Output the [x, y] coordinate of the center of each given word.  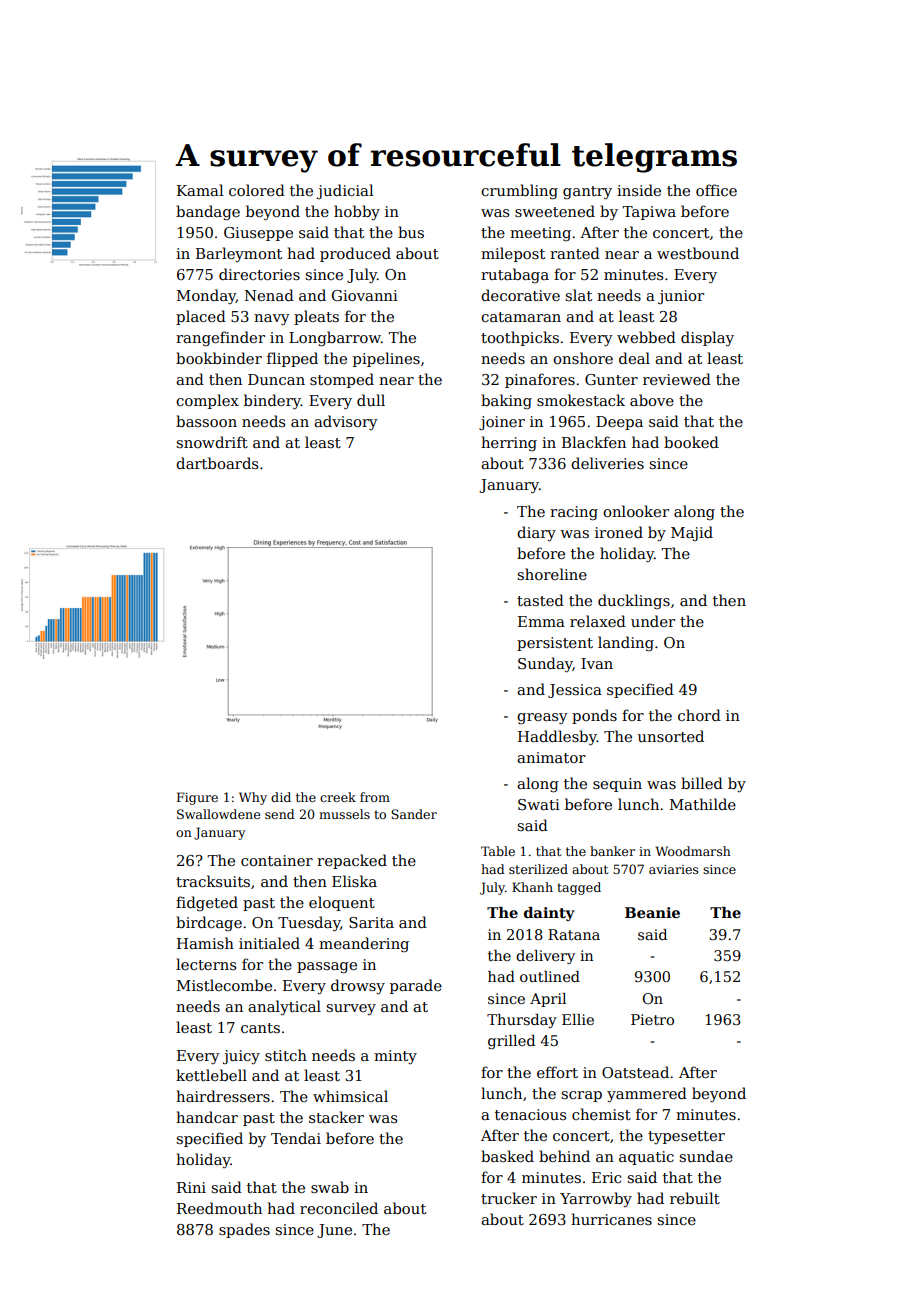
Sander [414, 814]
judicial [345, 191]
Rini [191, 1187]
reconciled [339, 1208]
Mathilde [703, 804]
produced [355, 254]
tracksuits [213, 881]
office [716, 190]
